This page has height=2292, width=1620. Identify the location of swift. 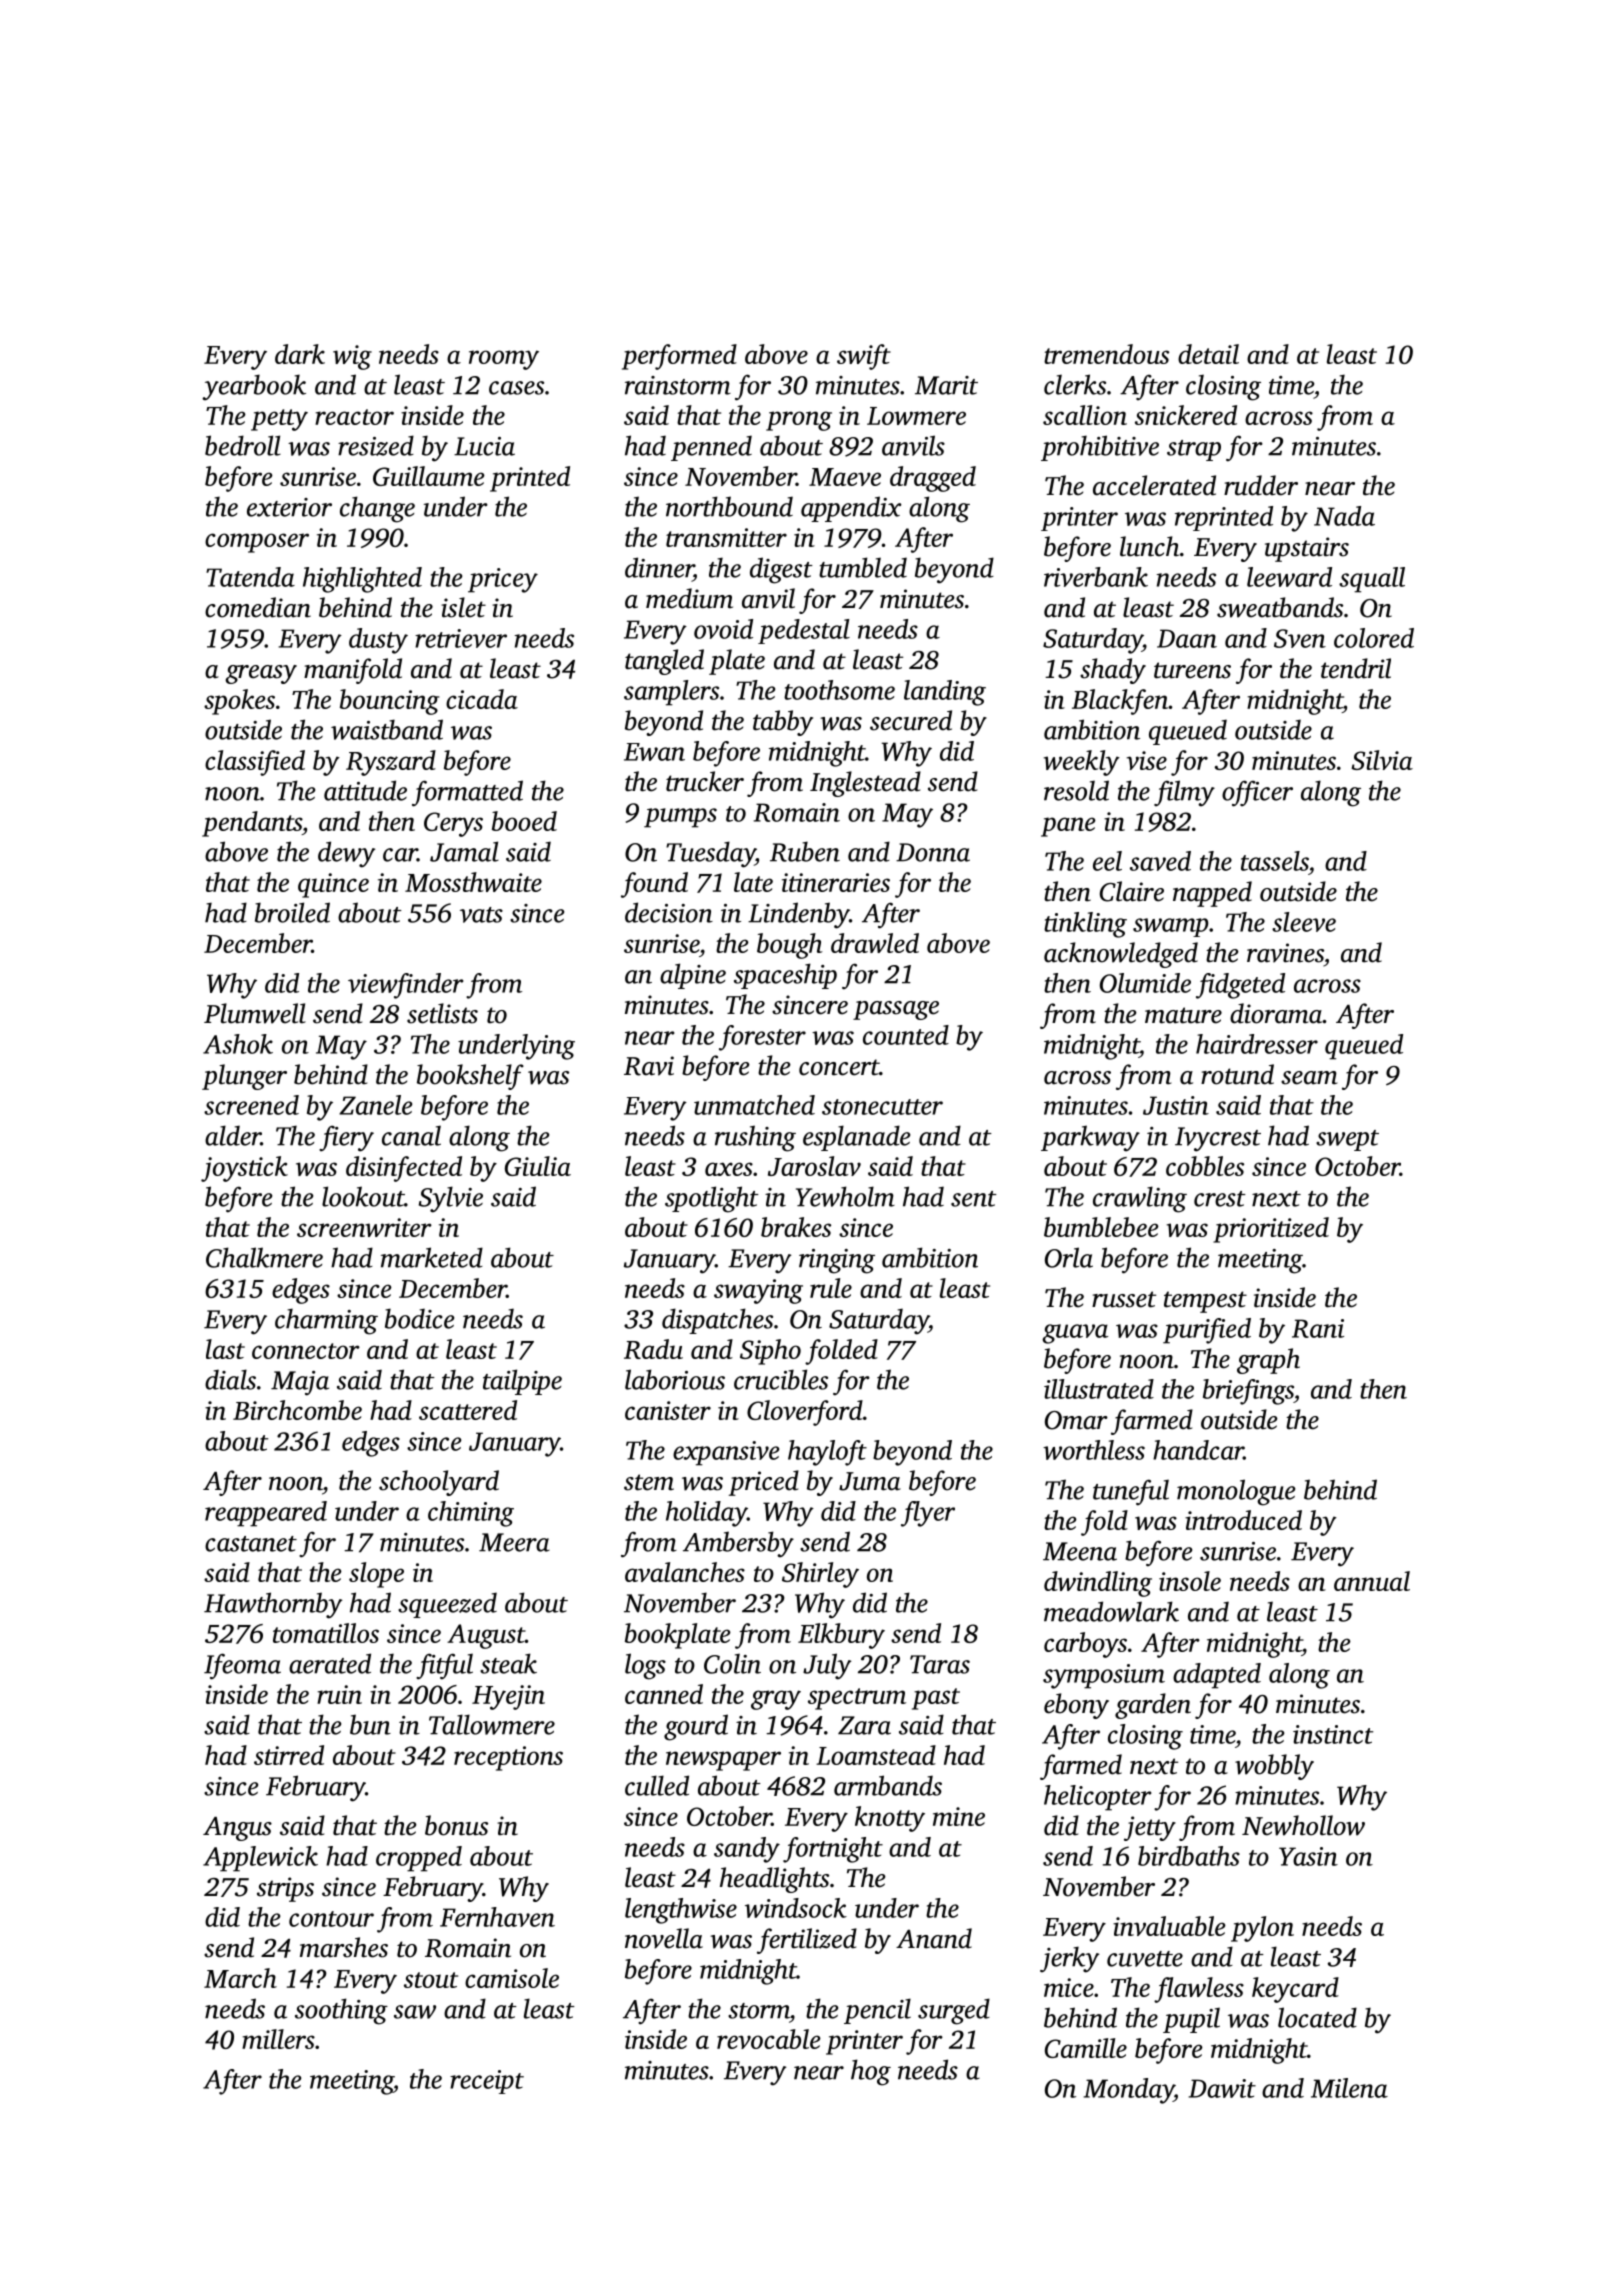
(864, 357).
